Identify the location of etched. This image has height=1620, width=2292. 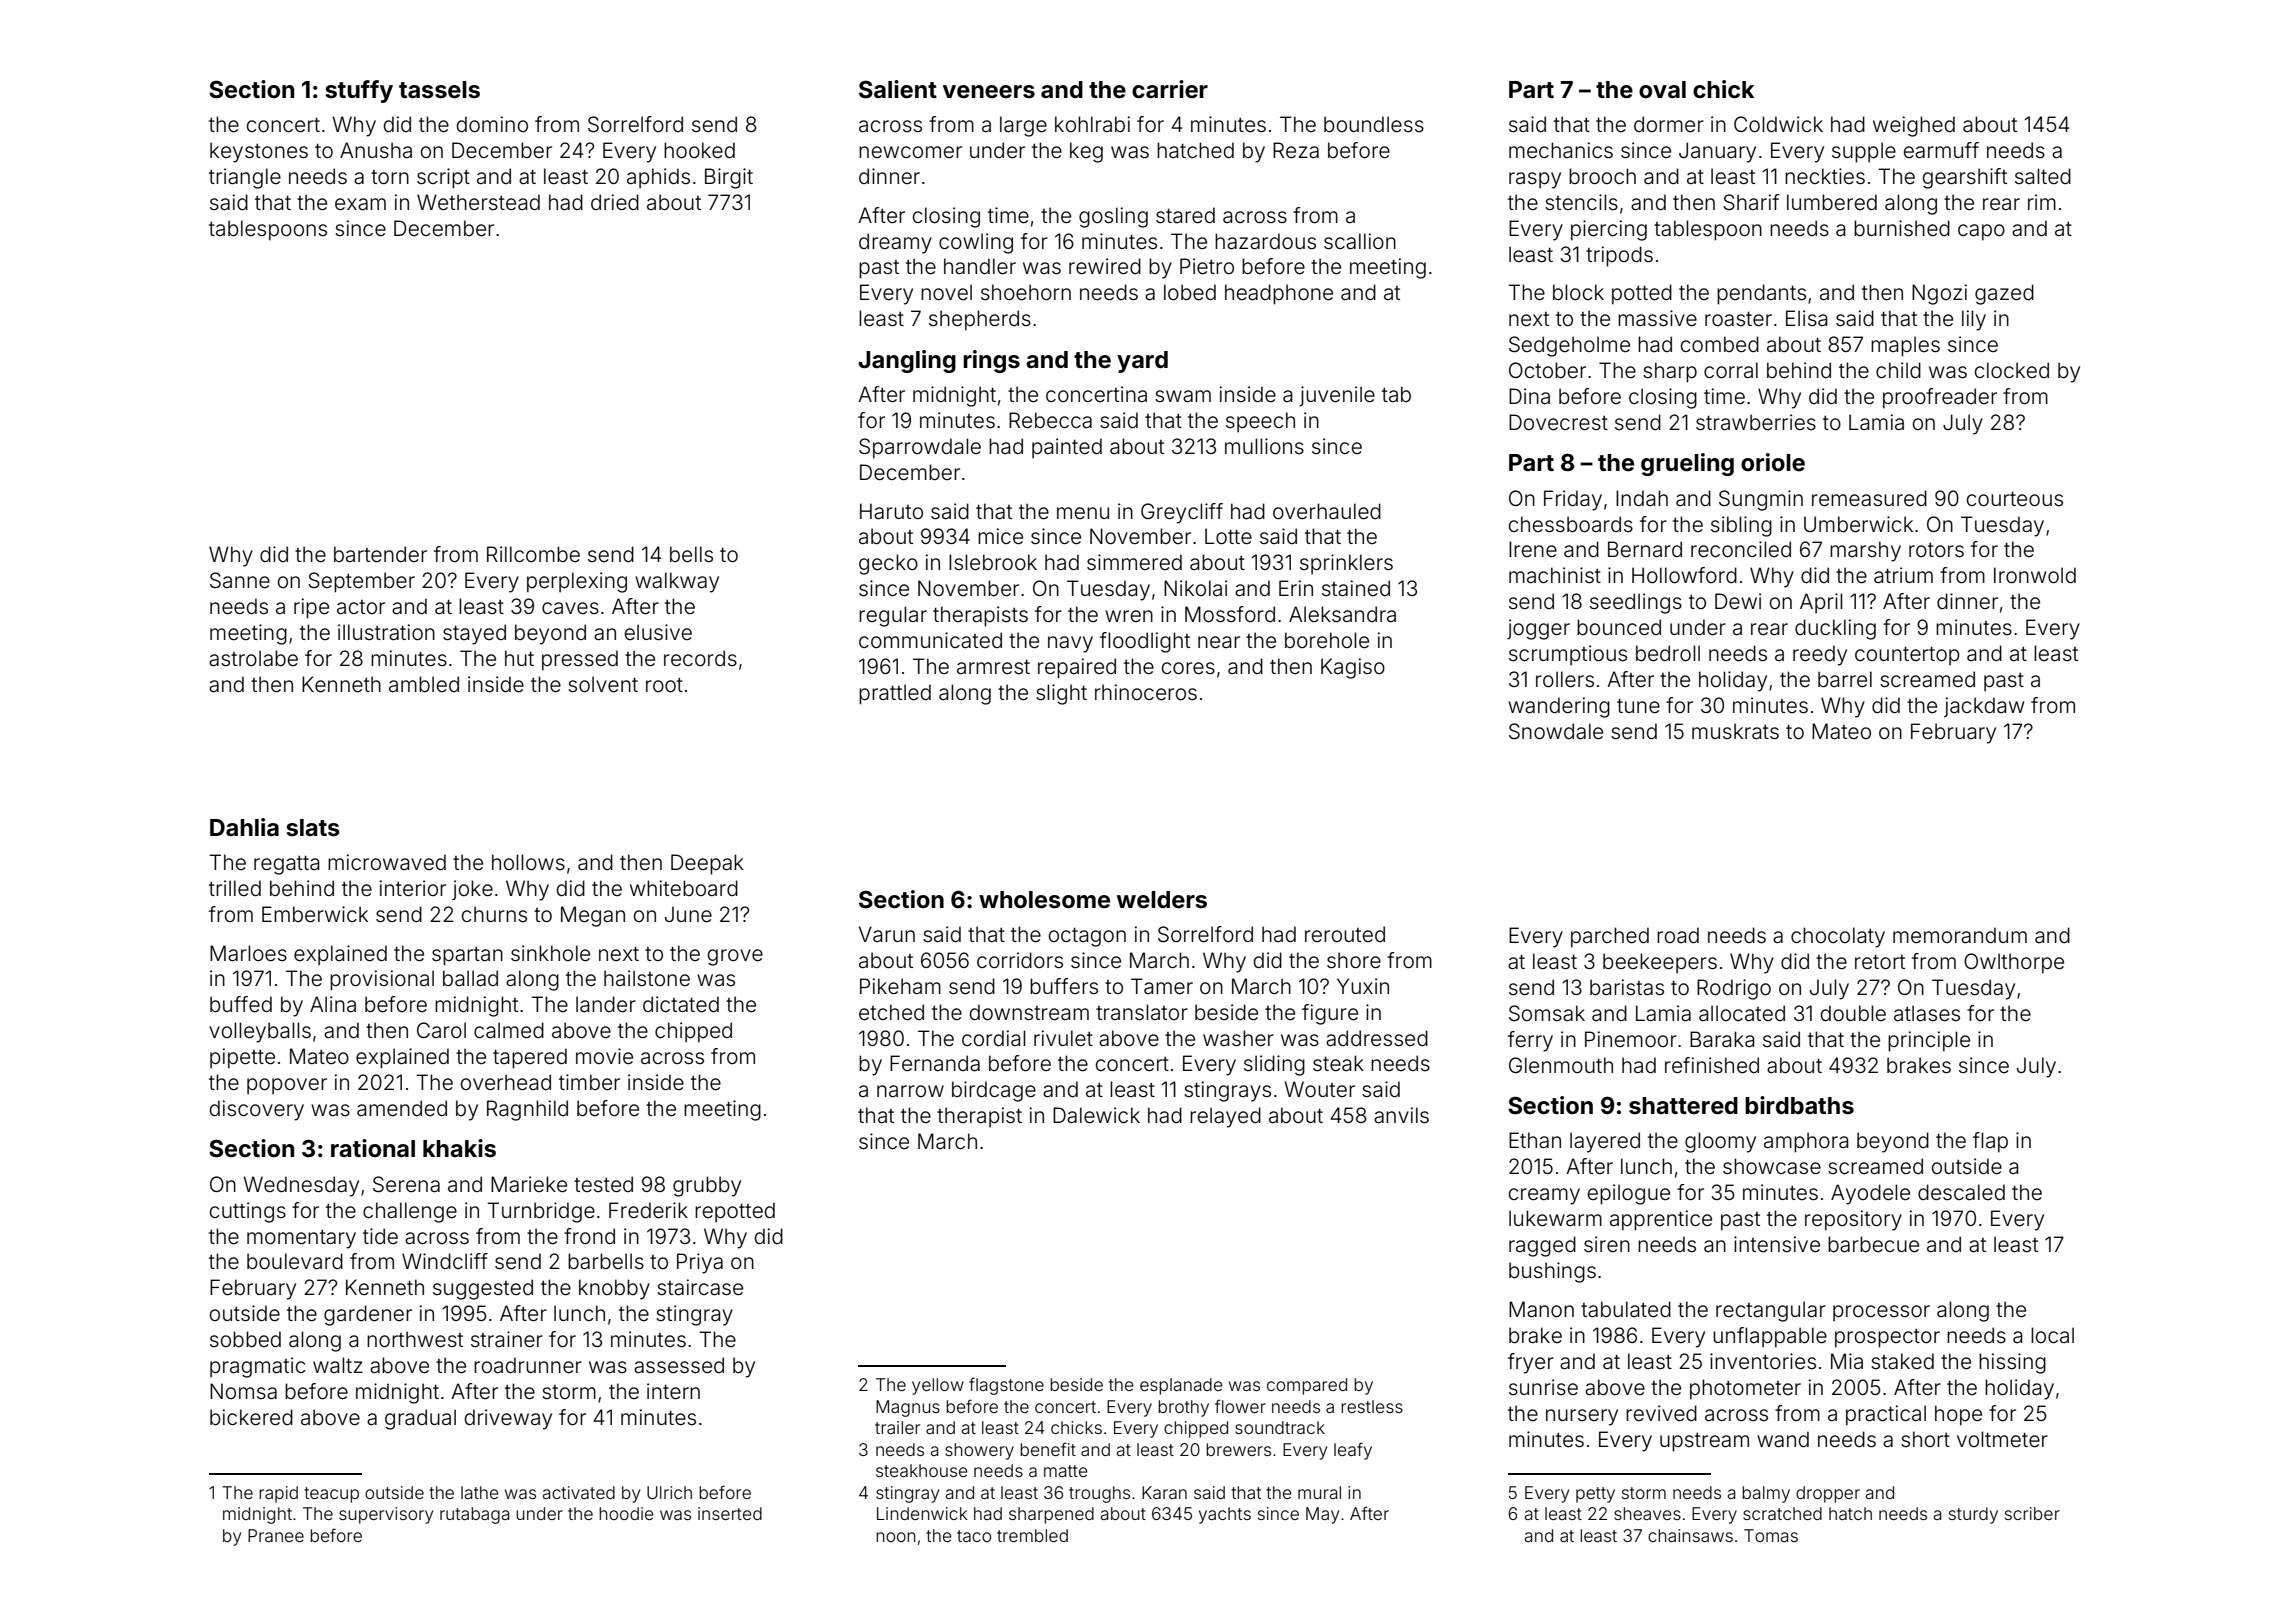
(891, 1012).
